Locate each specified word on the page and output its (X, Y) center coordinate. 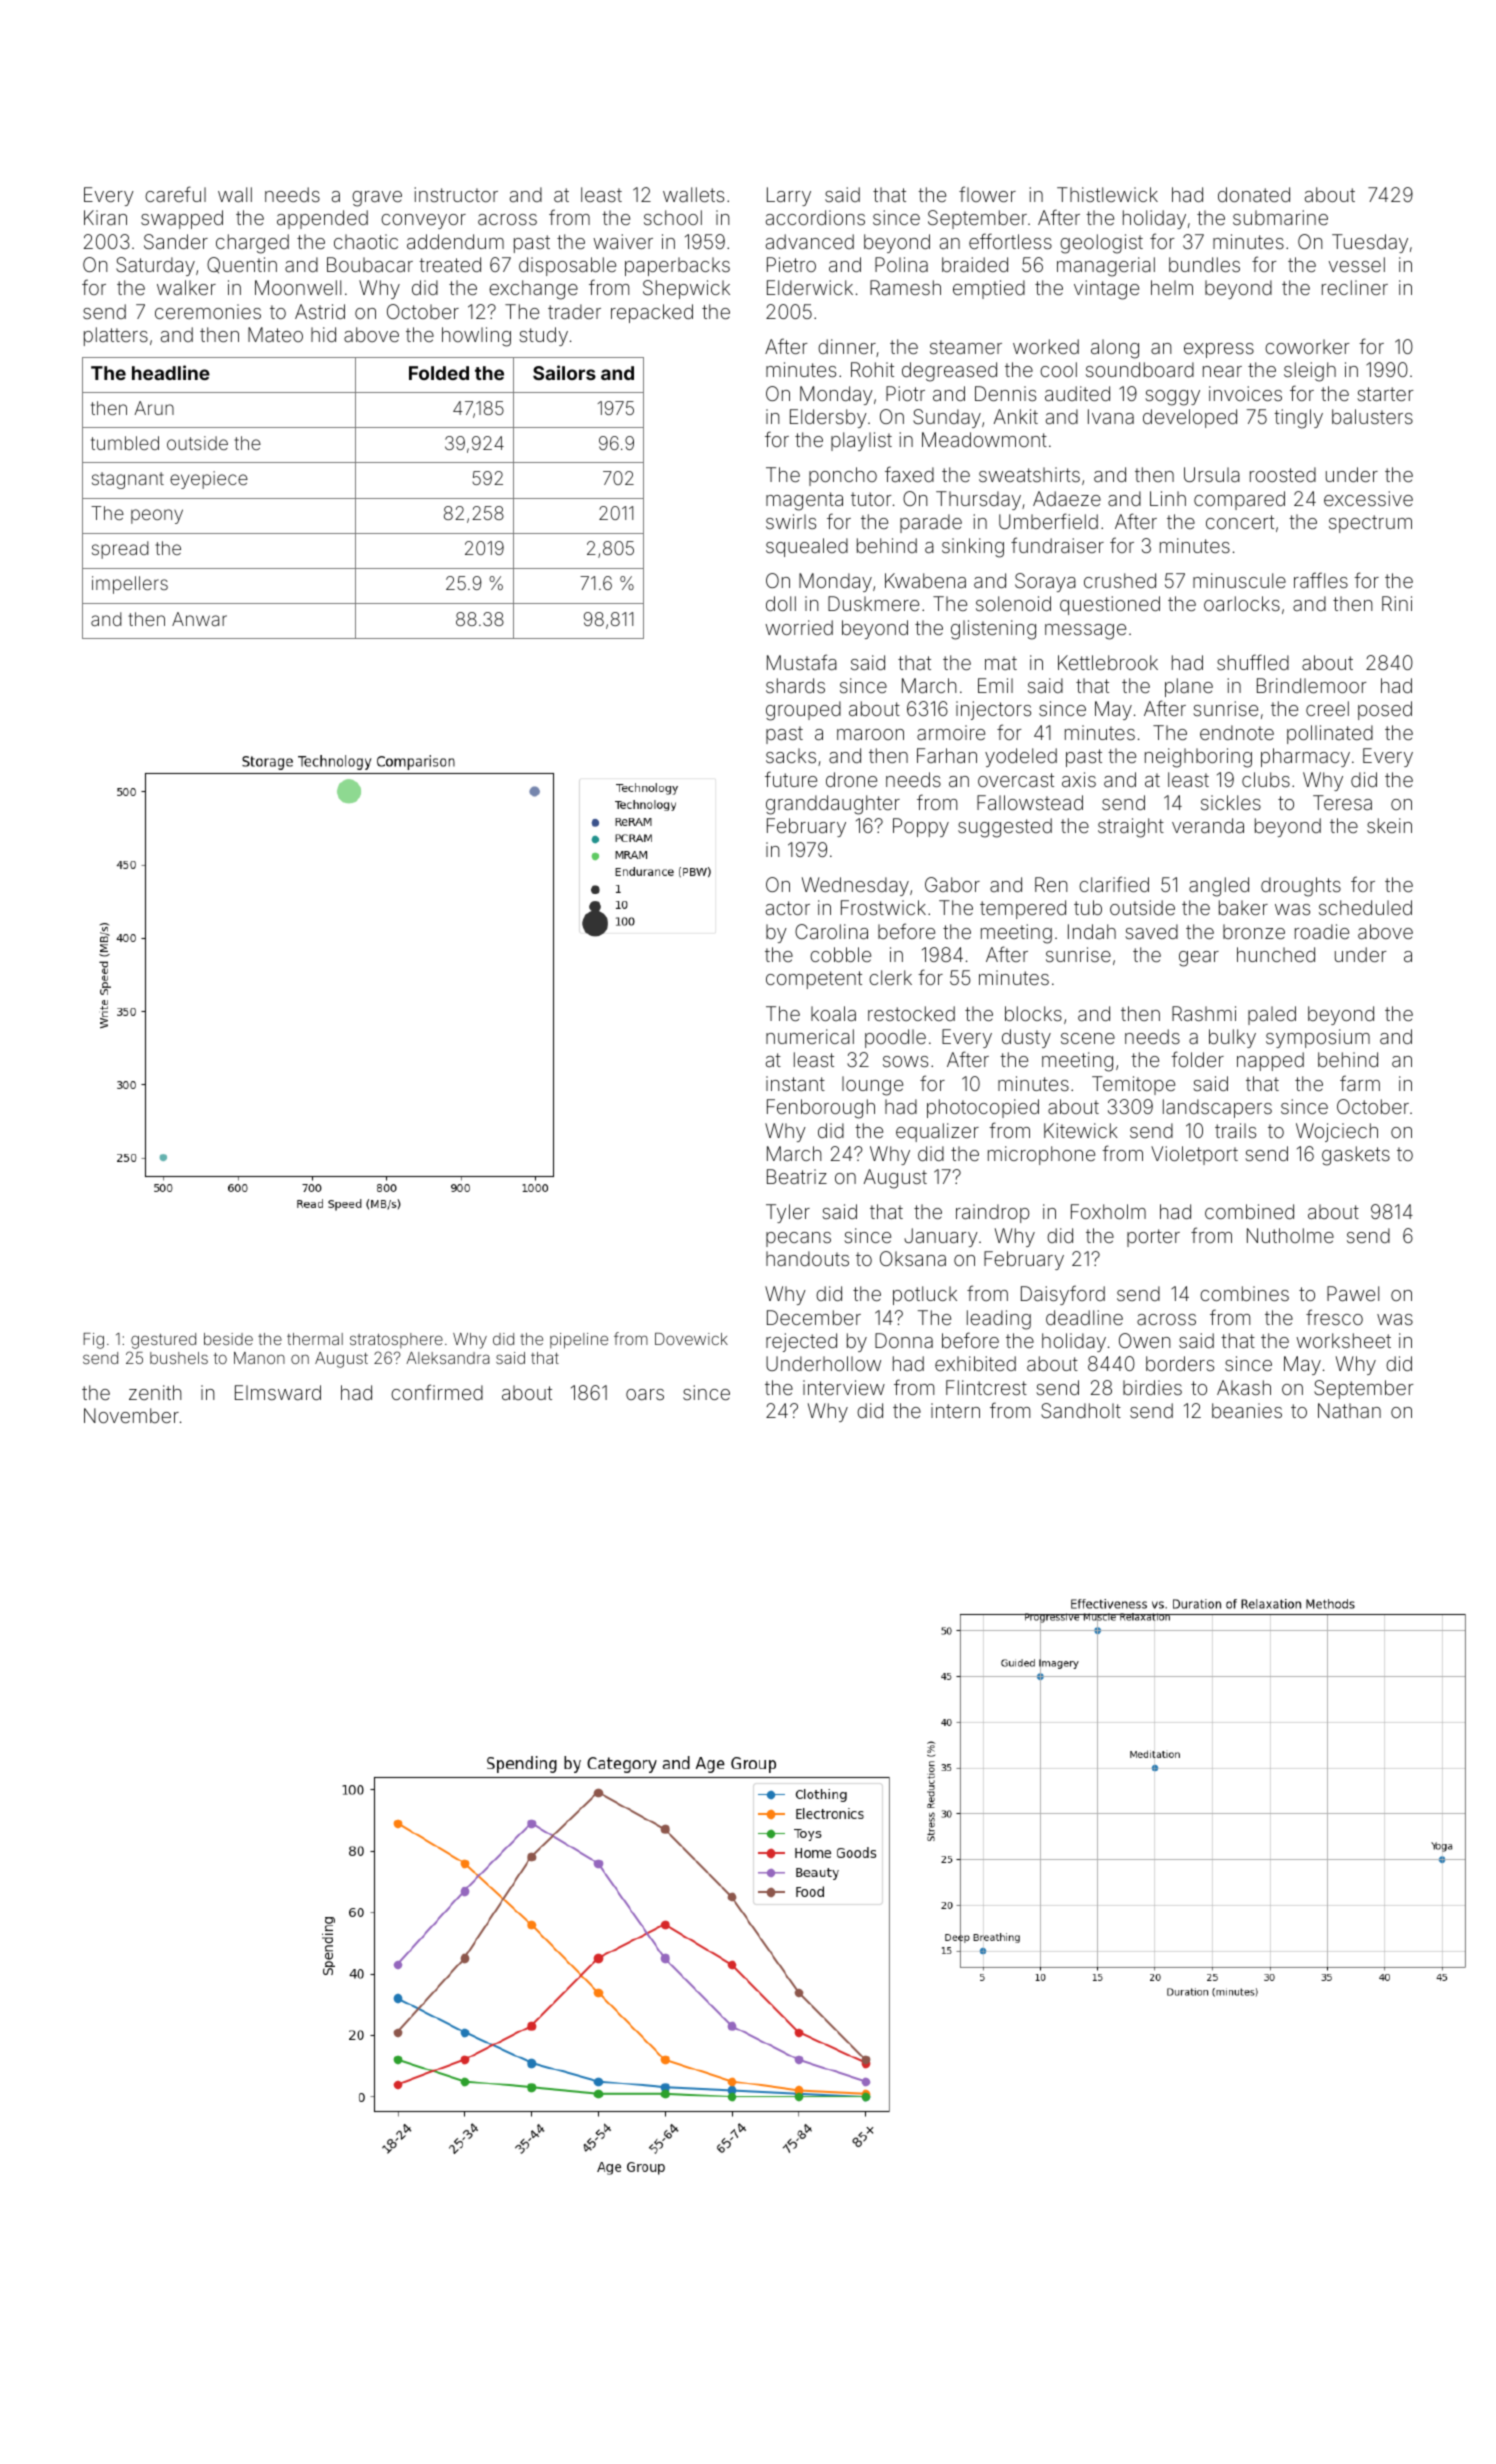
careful (175, 194)
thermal (315, 1339)
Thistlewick (1107, 194)
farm (1360, 1083)
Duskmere (873, 603)
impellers (130, 585)
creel (1327, 708)
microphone (1041, 1155)
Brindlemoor (1312, 685)
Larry (789, 196)
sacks (791, 755)
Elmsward (278, 1392)
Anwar (199, 619)
